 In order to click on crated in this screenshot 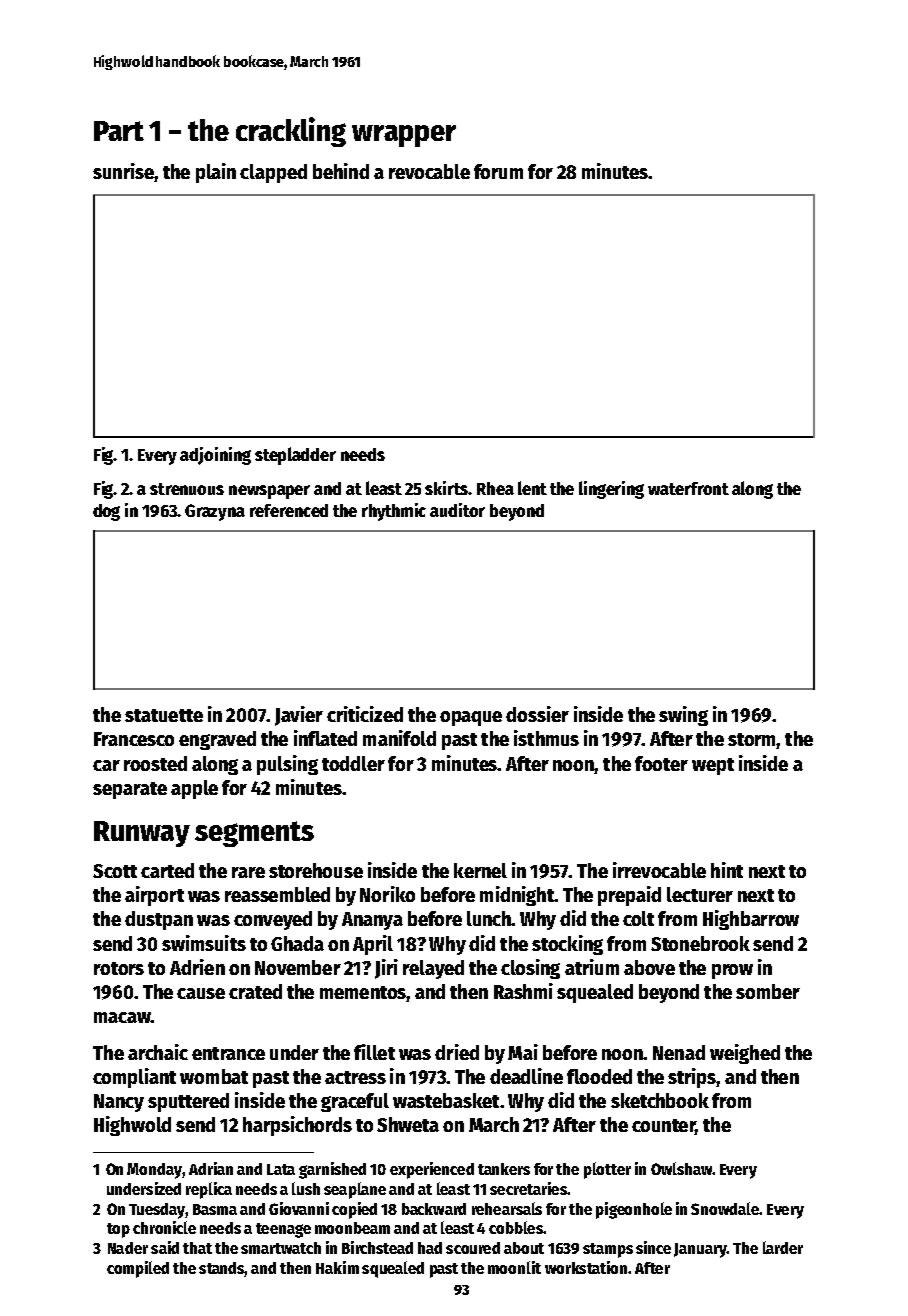, I will do `click(255, 991)`.
